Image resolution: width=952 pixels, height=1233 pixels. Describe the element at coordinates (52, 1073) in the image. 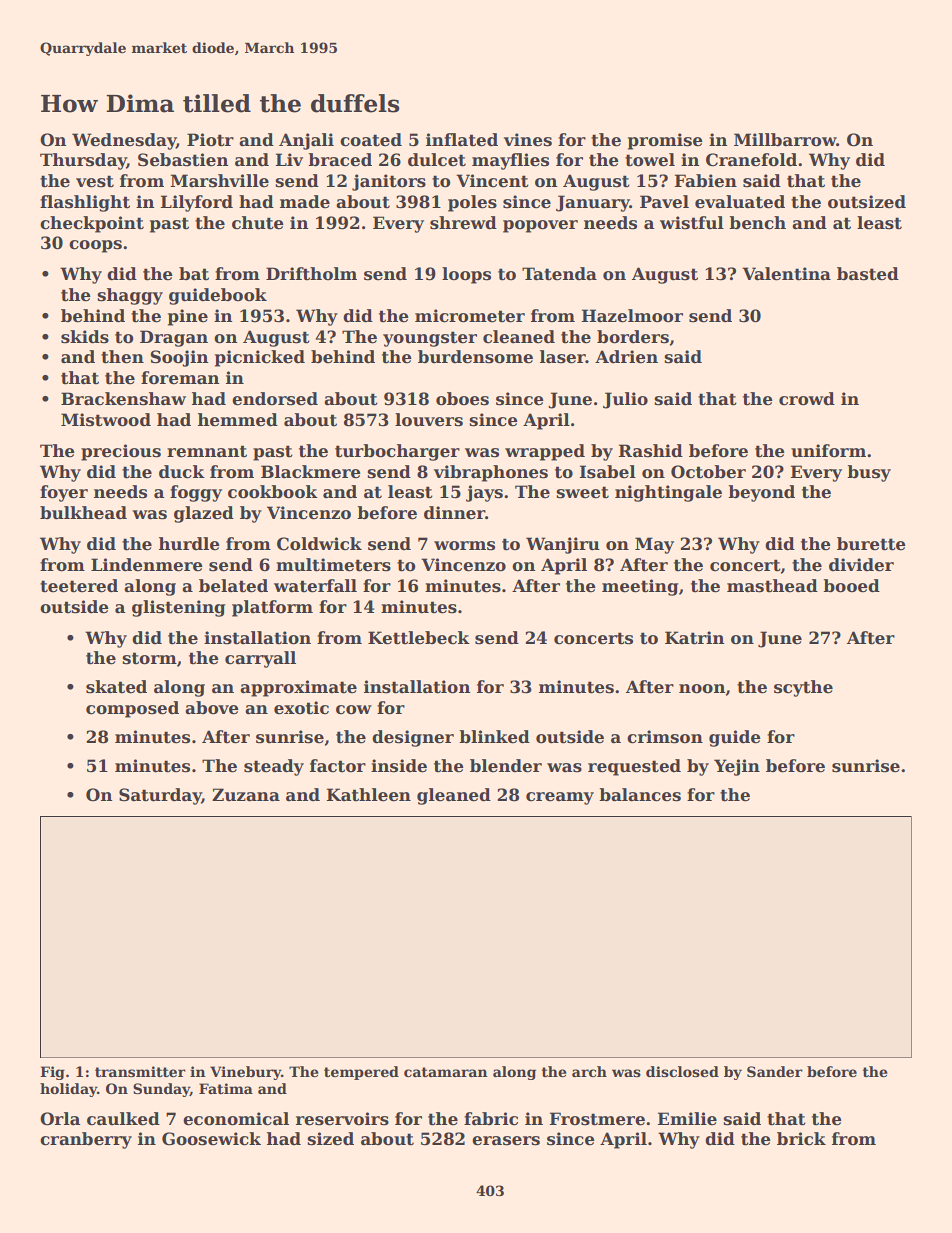

I see `Fig` at that location.
